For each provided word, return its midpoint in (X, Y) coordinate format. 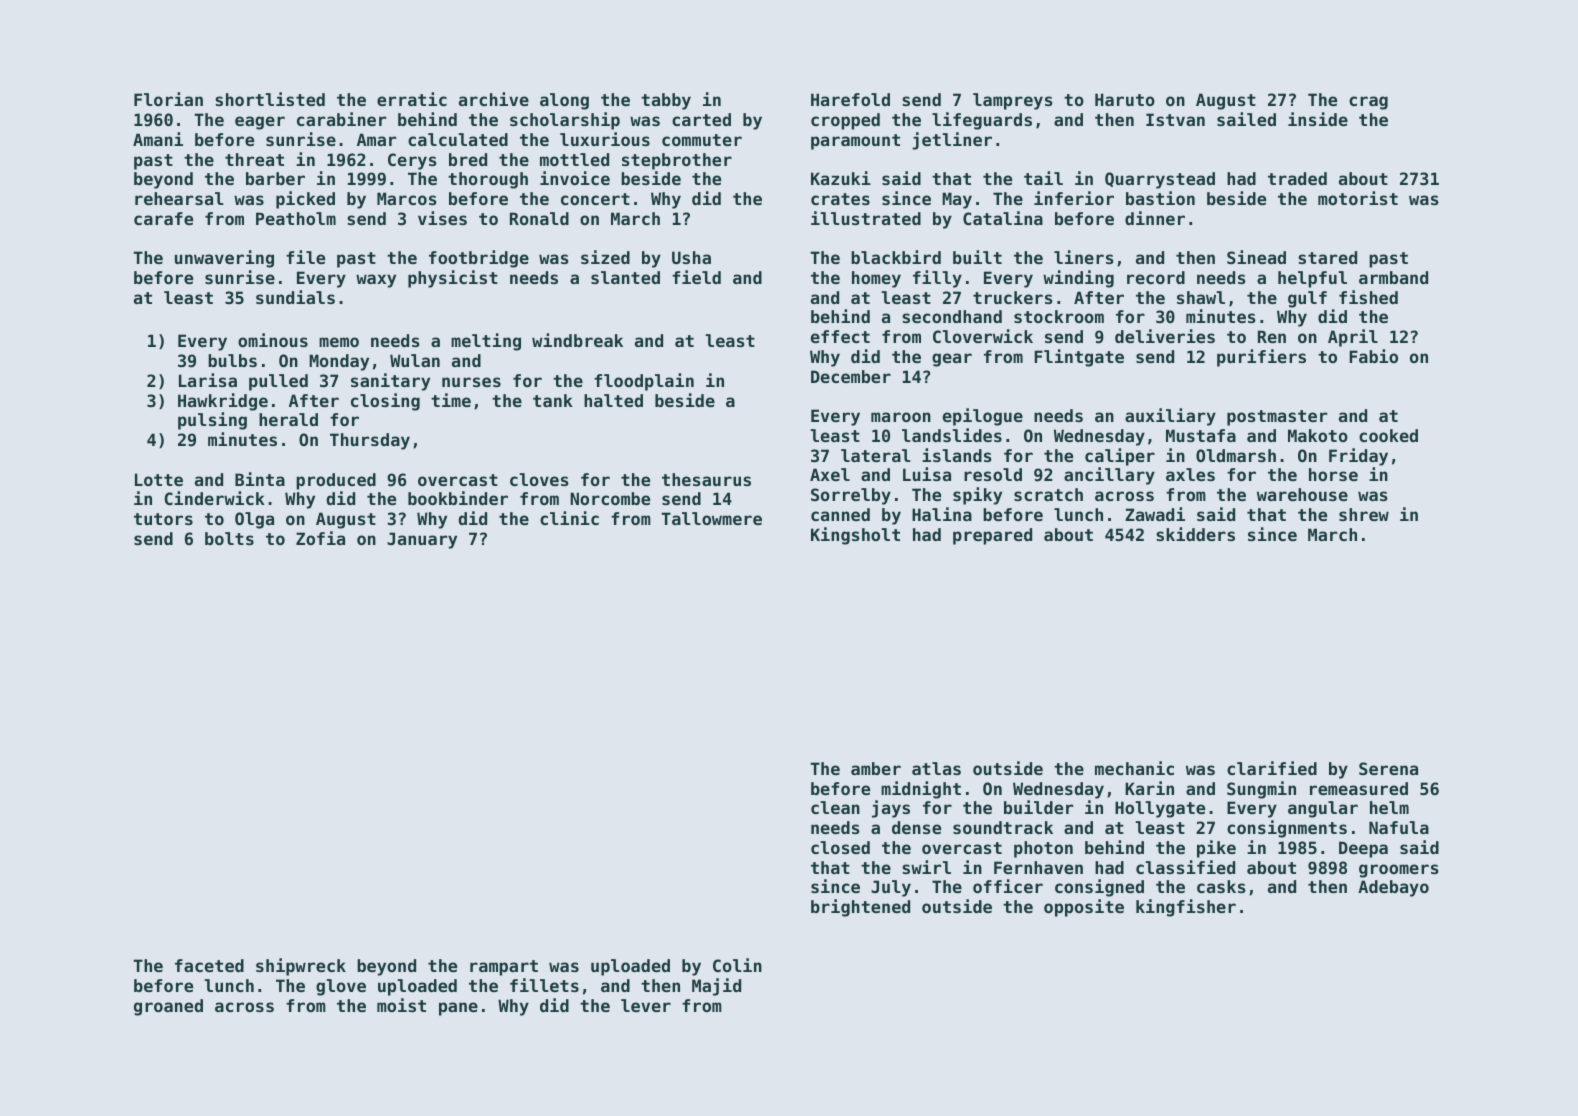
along (564, 101)
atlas (936, 768)
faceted (209, 965)
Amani (158, 139)
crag (1368, 103)
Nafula (1399, 827)
